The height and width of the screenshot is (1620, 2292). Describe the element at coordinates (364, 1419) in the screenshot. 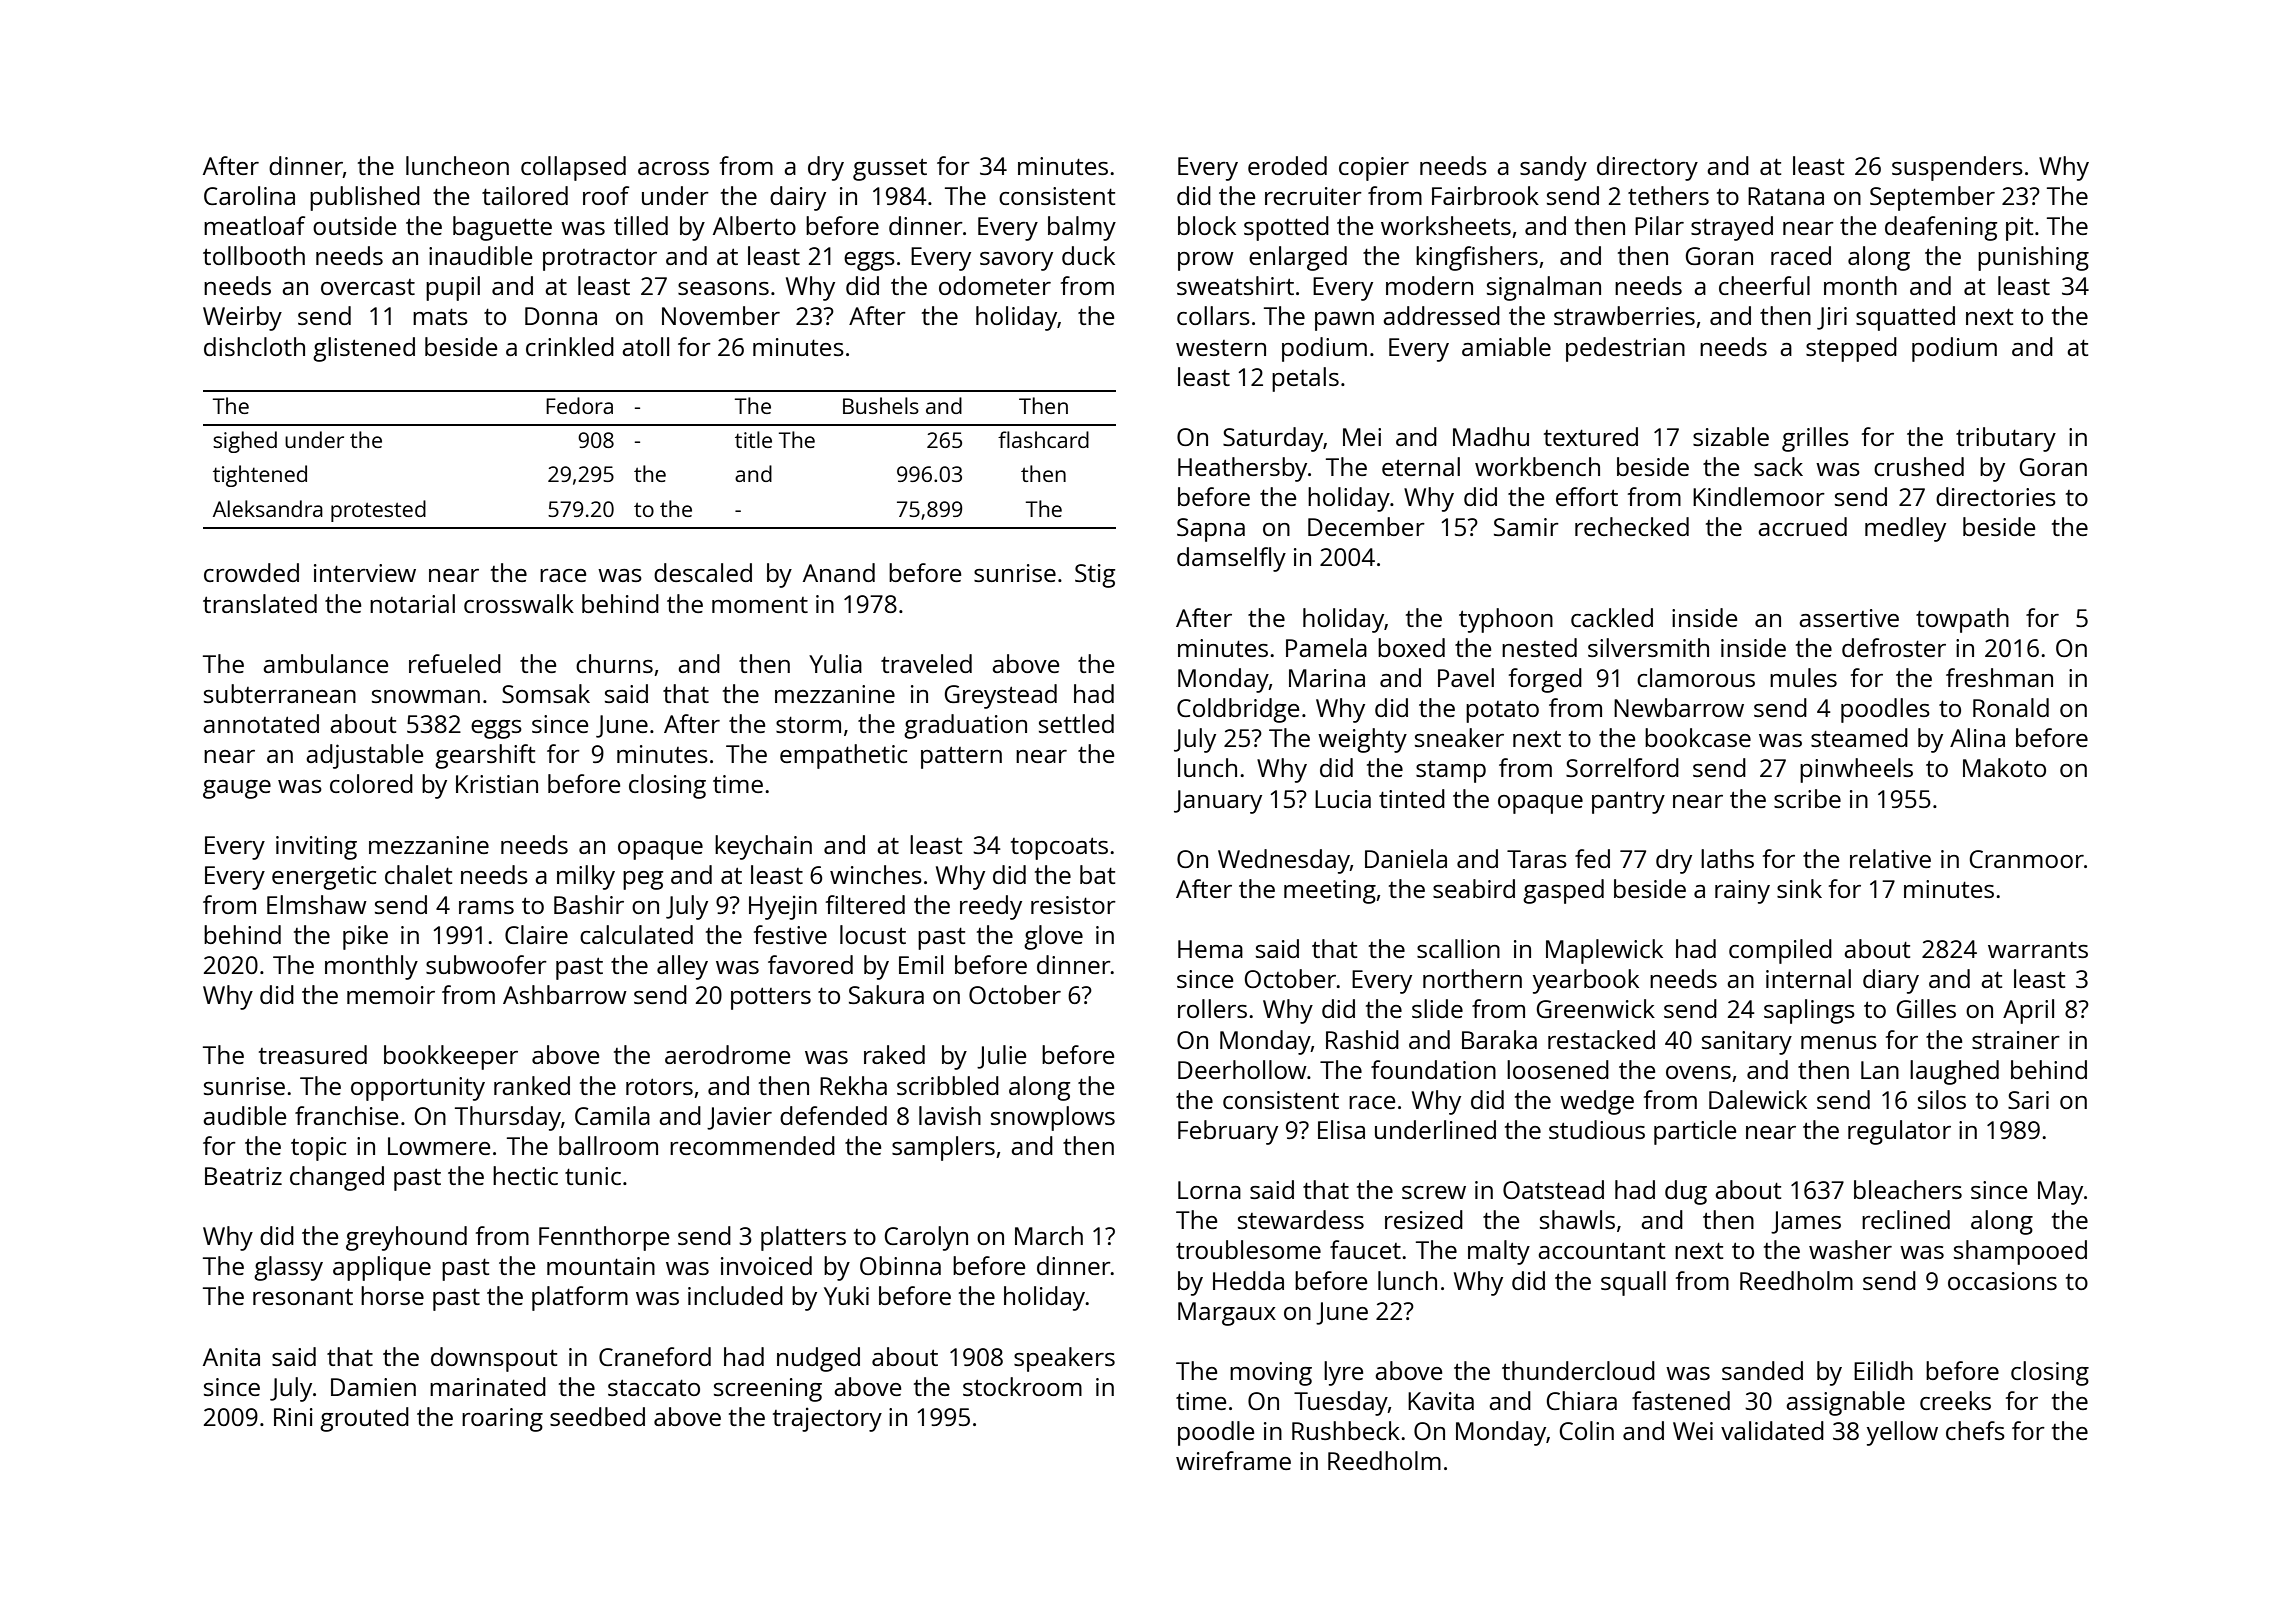

I see `grouted` at that location.
